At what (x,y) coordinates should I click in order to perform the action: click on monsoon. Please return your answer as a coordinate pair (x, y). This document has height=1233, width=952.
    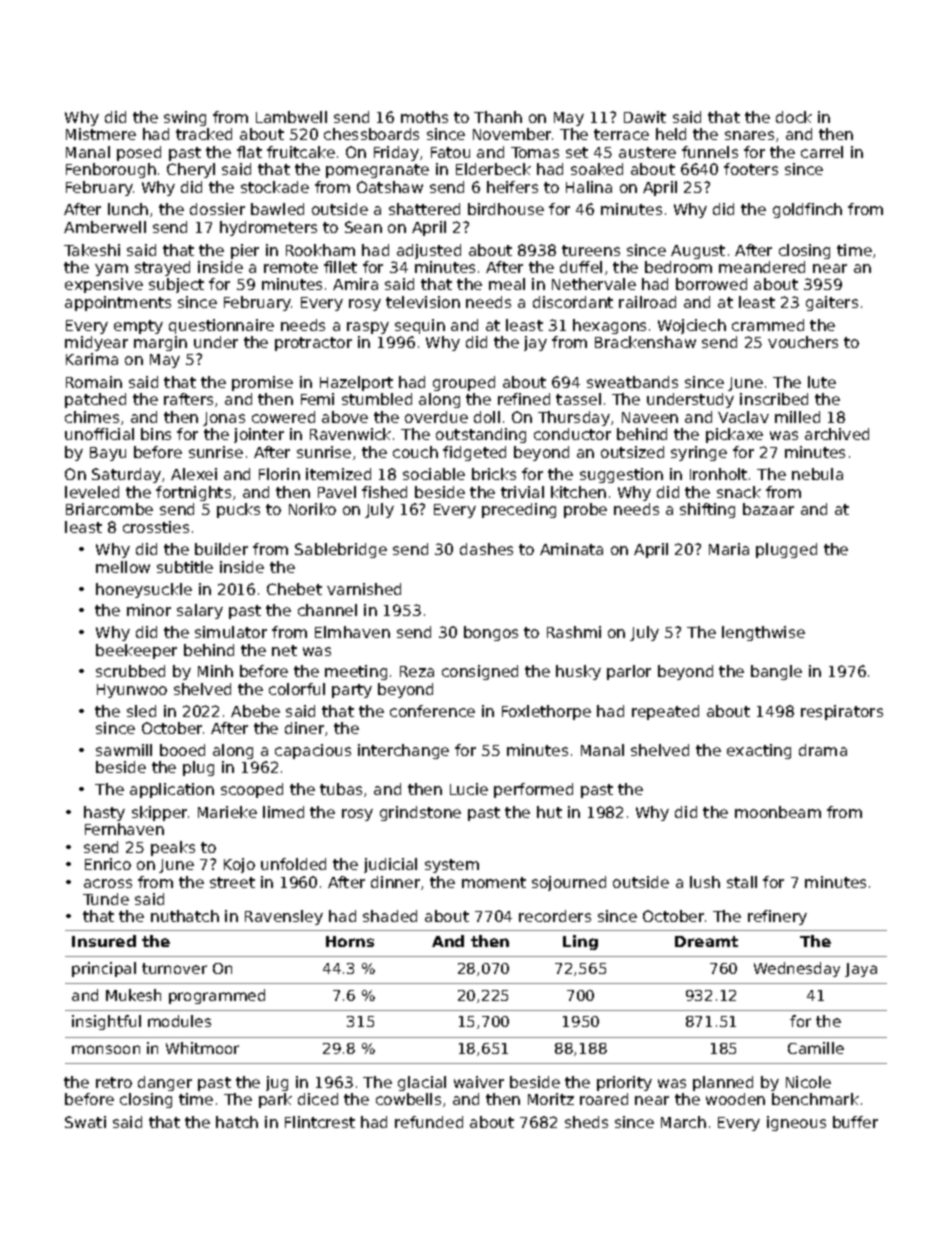
    Looking at the image, I should click on (106, 1049).
